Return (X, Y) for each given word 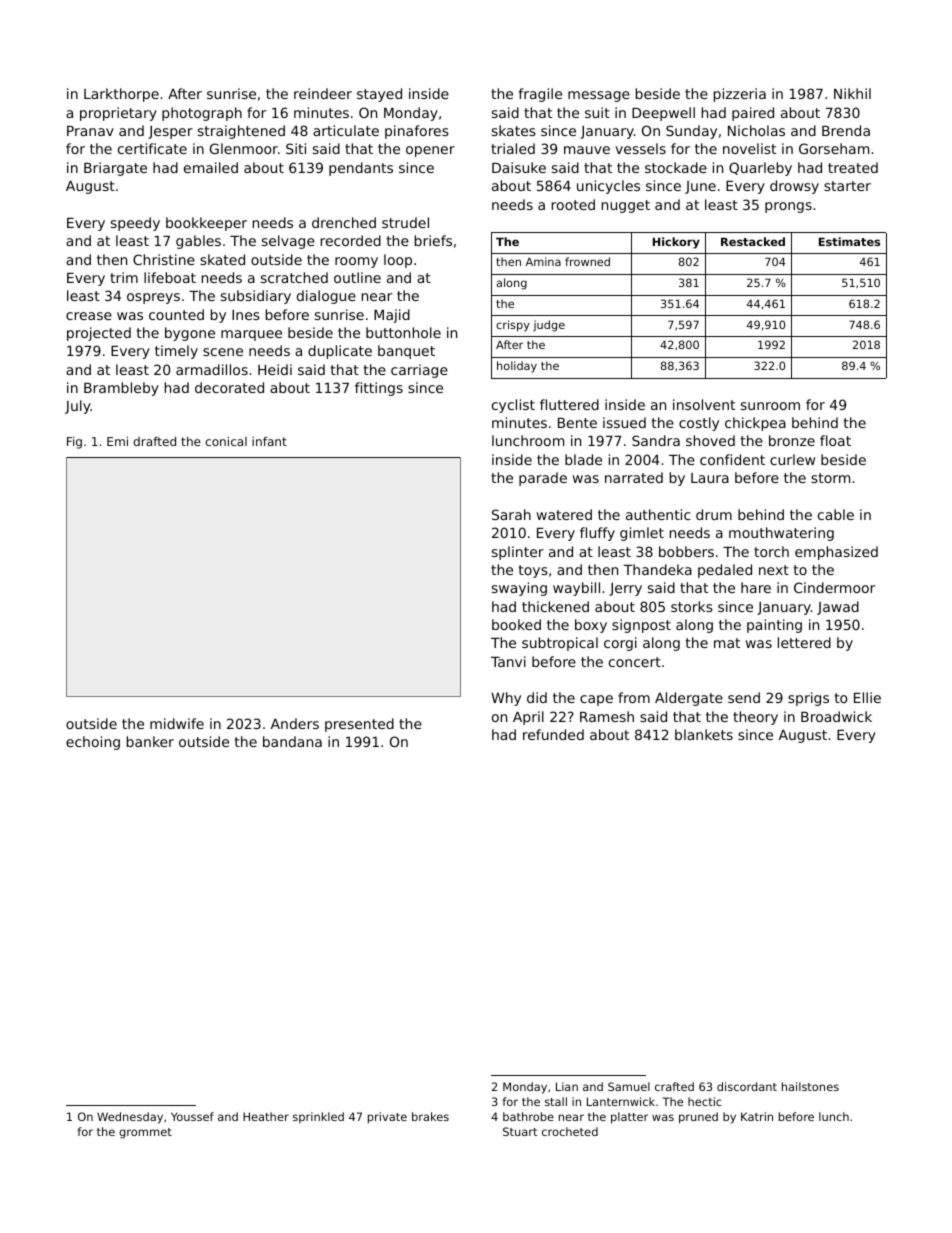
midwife (177, 723)
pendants (361, 169)
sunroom (770, 406)
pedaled (725, 571)
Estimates (849, 241)
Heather (266, 1116)
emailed (211, 167)
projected (99, 334)
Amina (543, 261)
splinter (518, 553)
